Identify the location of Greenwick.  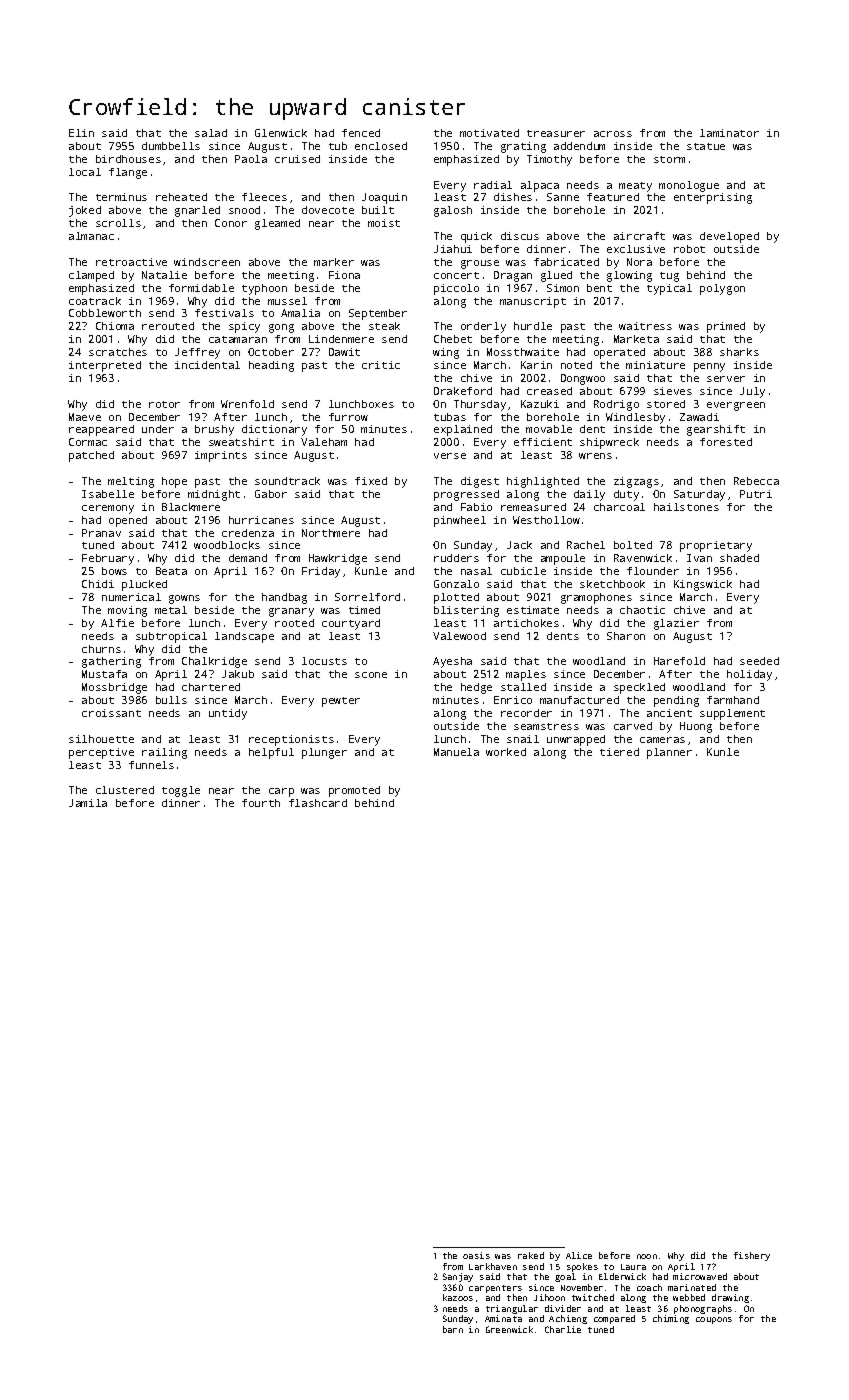
(509, 1329).
